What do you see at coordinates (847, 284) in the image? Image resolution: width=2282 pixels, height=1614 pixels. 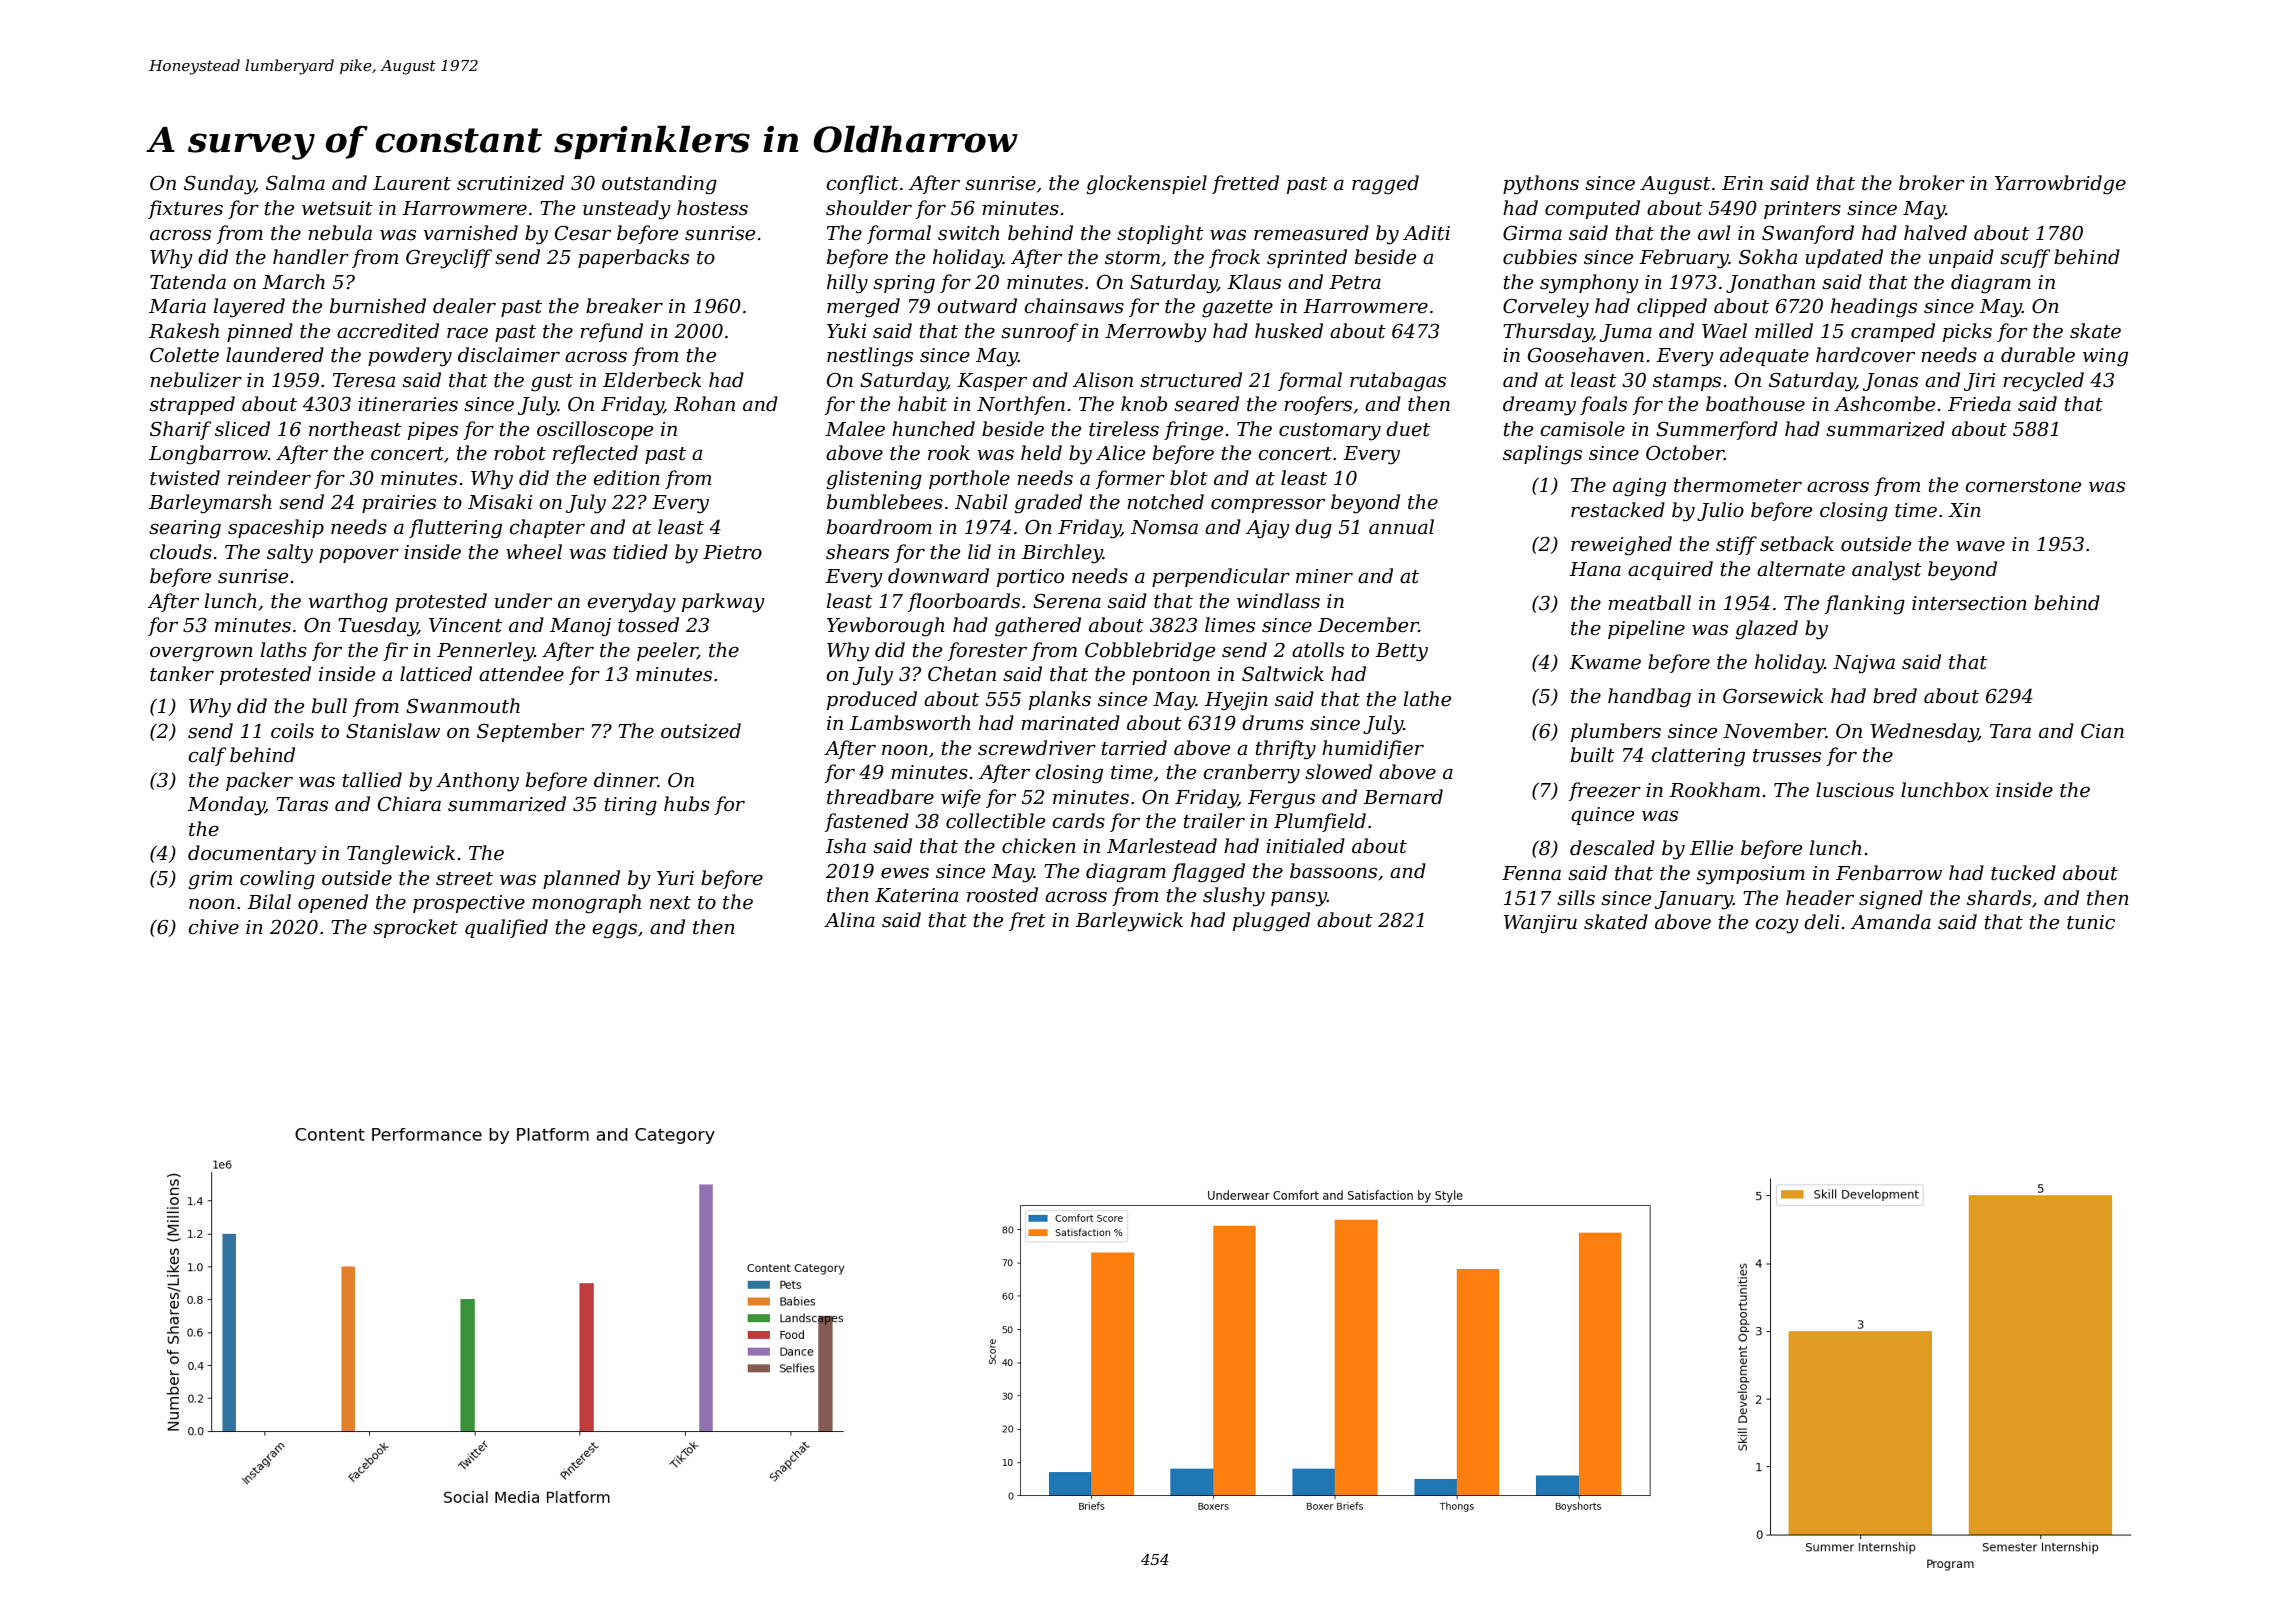 I see `hilly` at bounding box center [847, 284].
